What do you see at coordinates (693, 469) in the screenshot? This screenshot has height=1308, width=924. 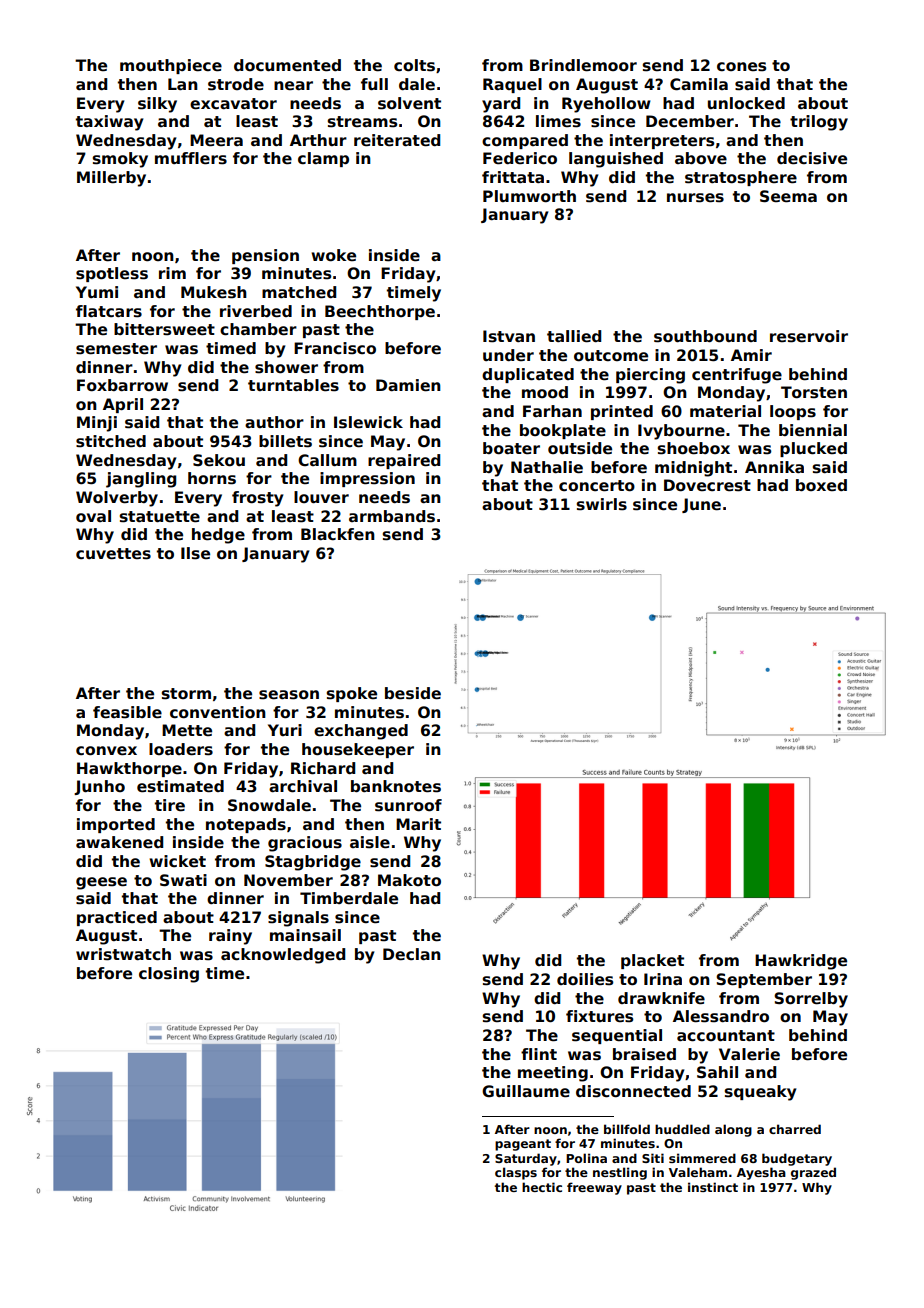 I see `midnight` at bounding box center [693, 469].
